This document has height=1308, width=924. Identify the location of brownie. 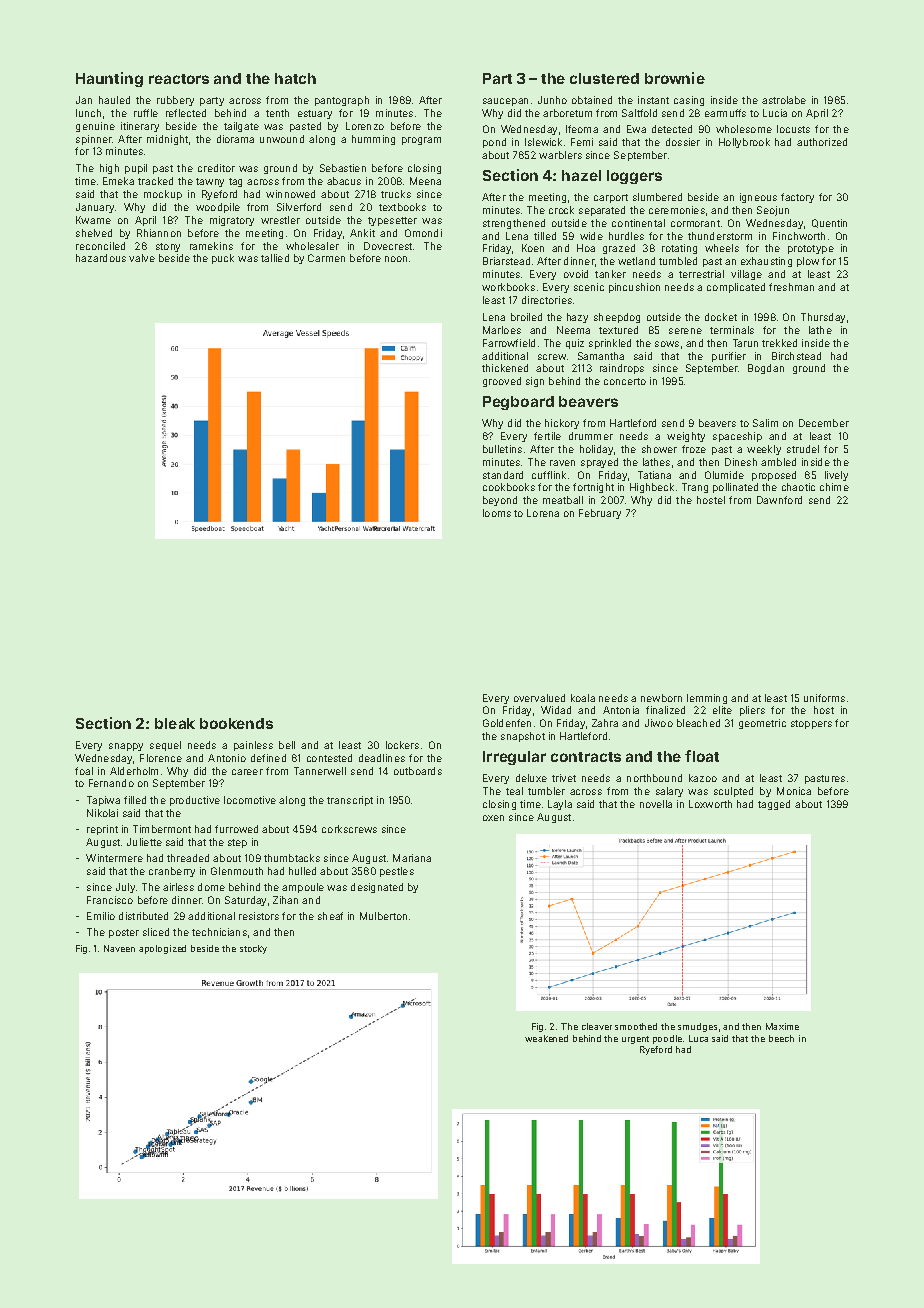
(675, 78).
